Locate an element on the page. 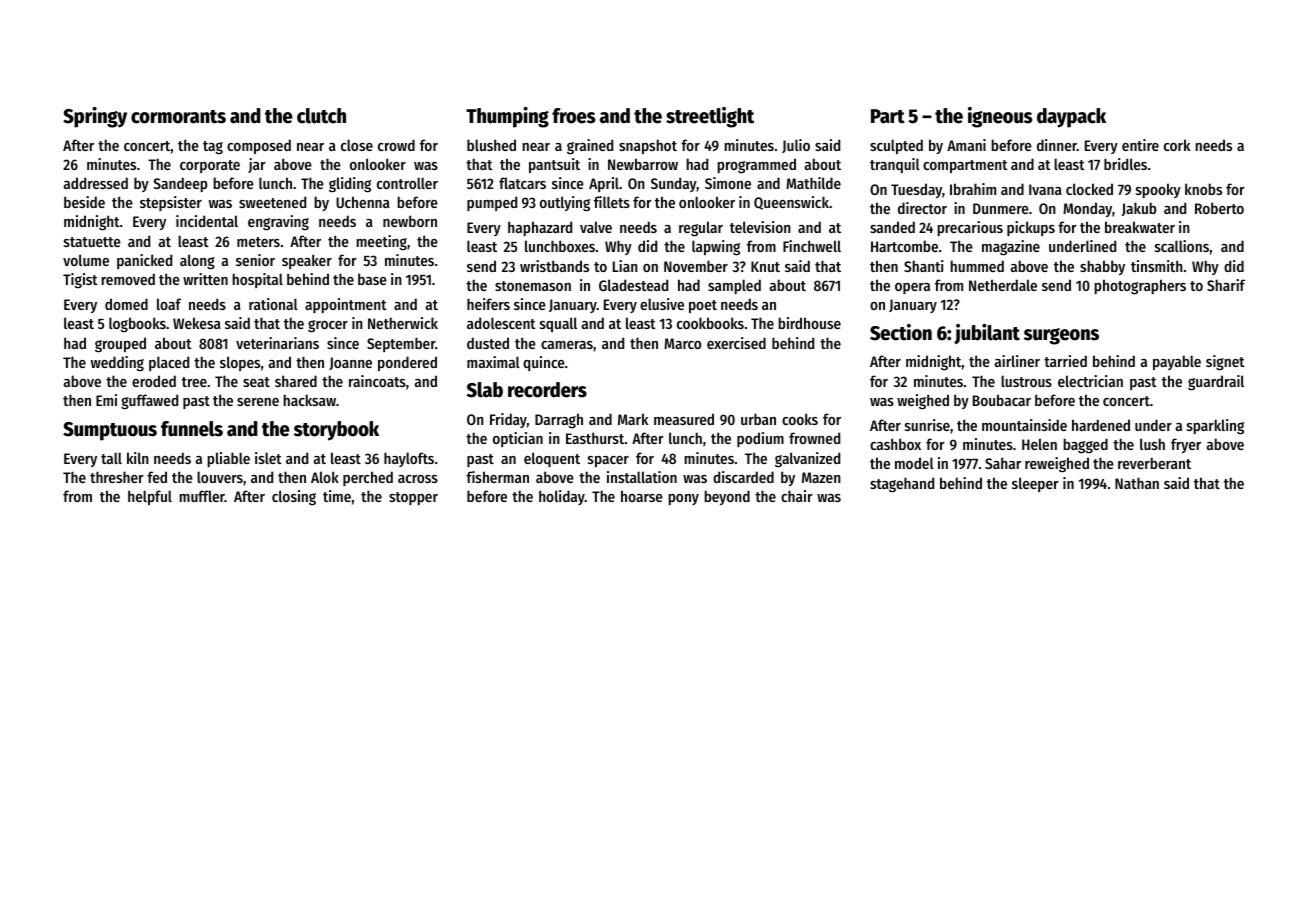  closing is located at coordinates (294, 498).
